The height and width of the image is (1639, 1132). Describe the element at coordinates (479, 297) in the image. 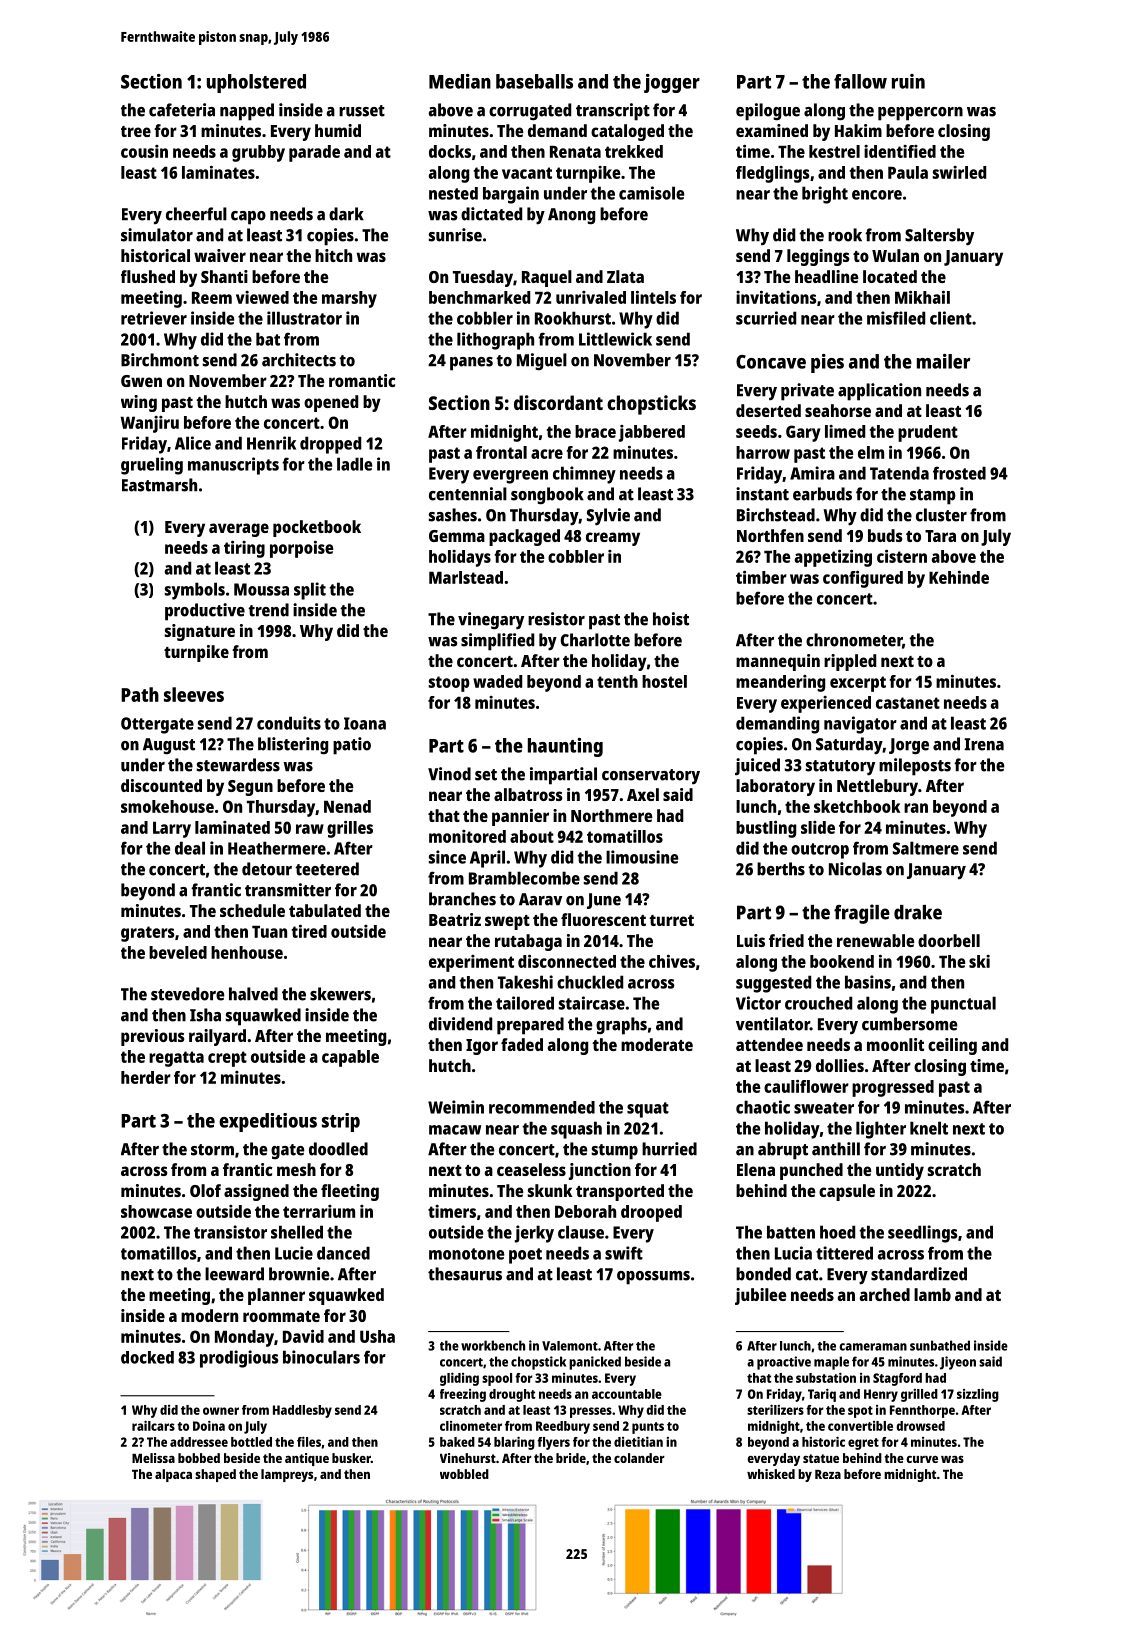

I see `benchmarked` at that location.
